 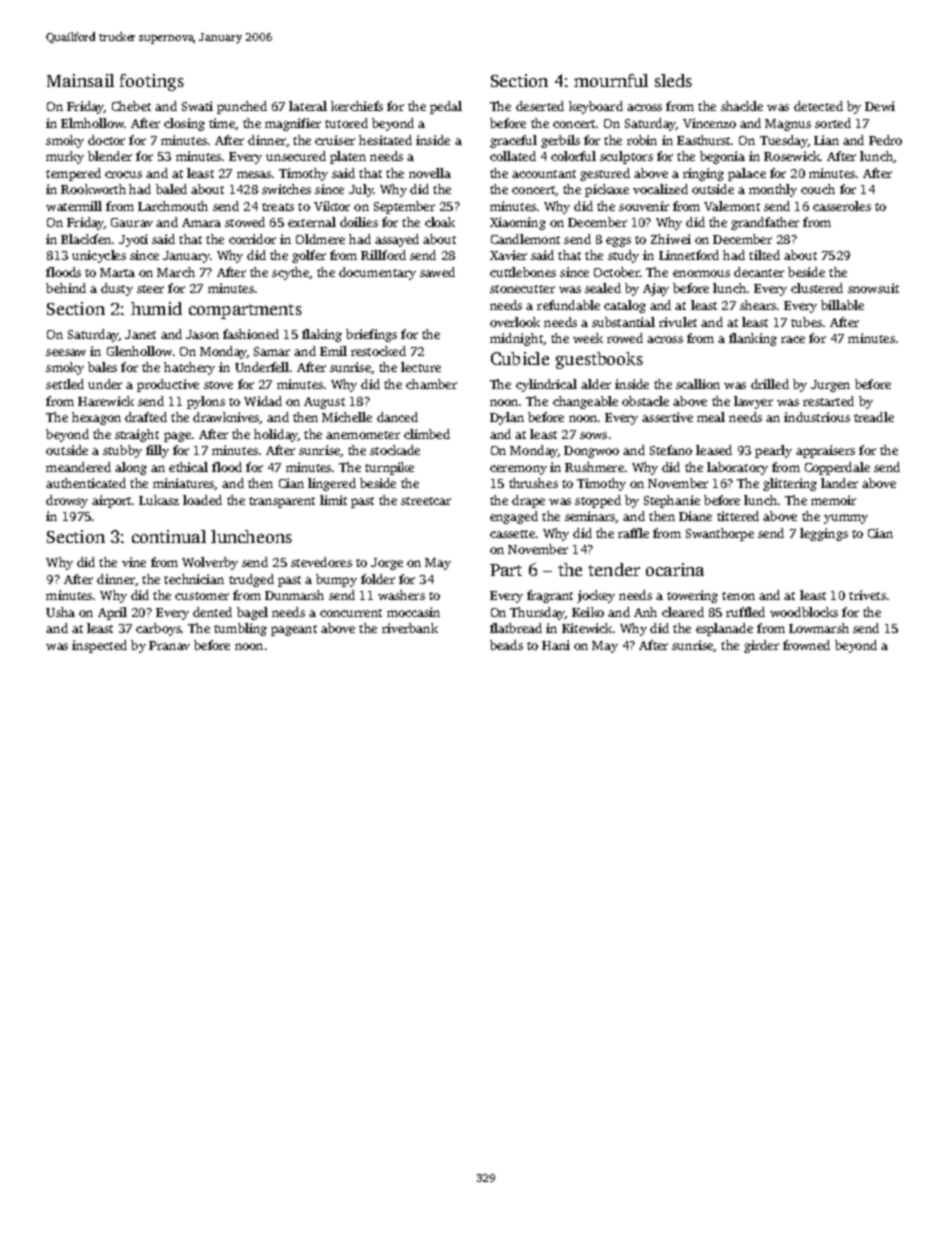 What do you see at coordinates (176, 272) in the screenshot?
I see `March` at bounding box center [176, 272].
